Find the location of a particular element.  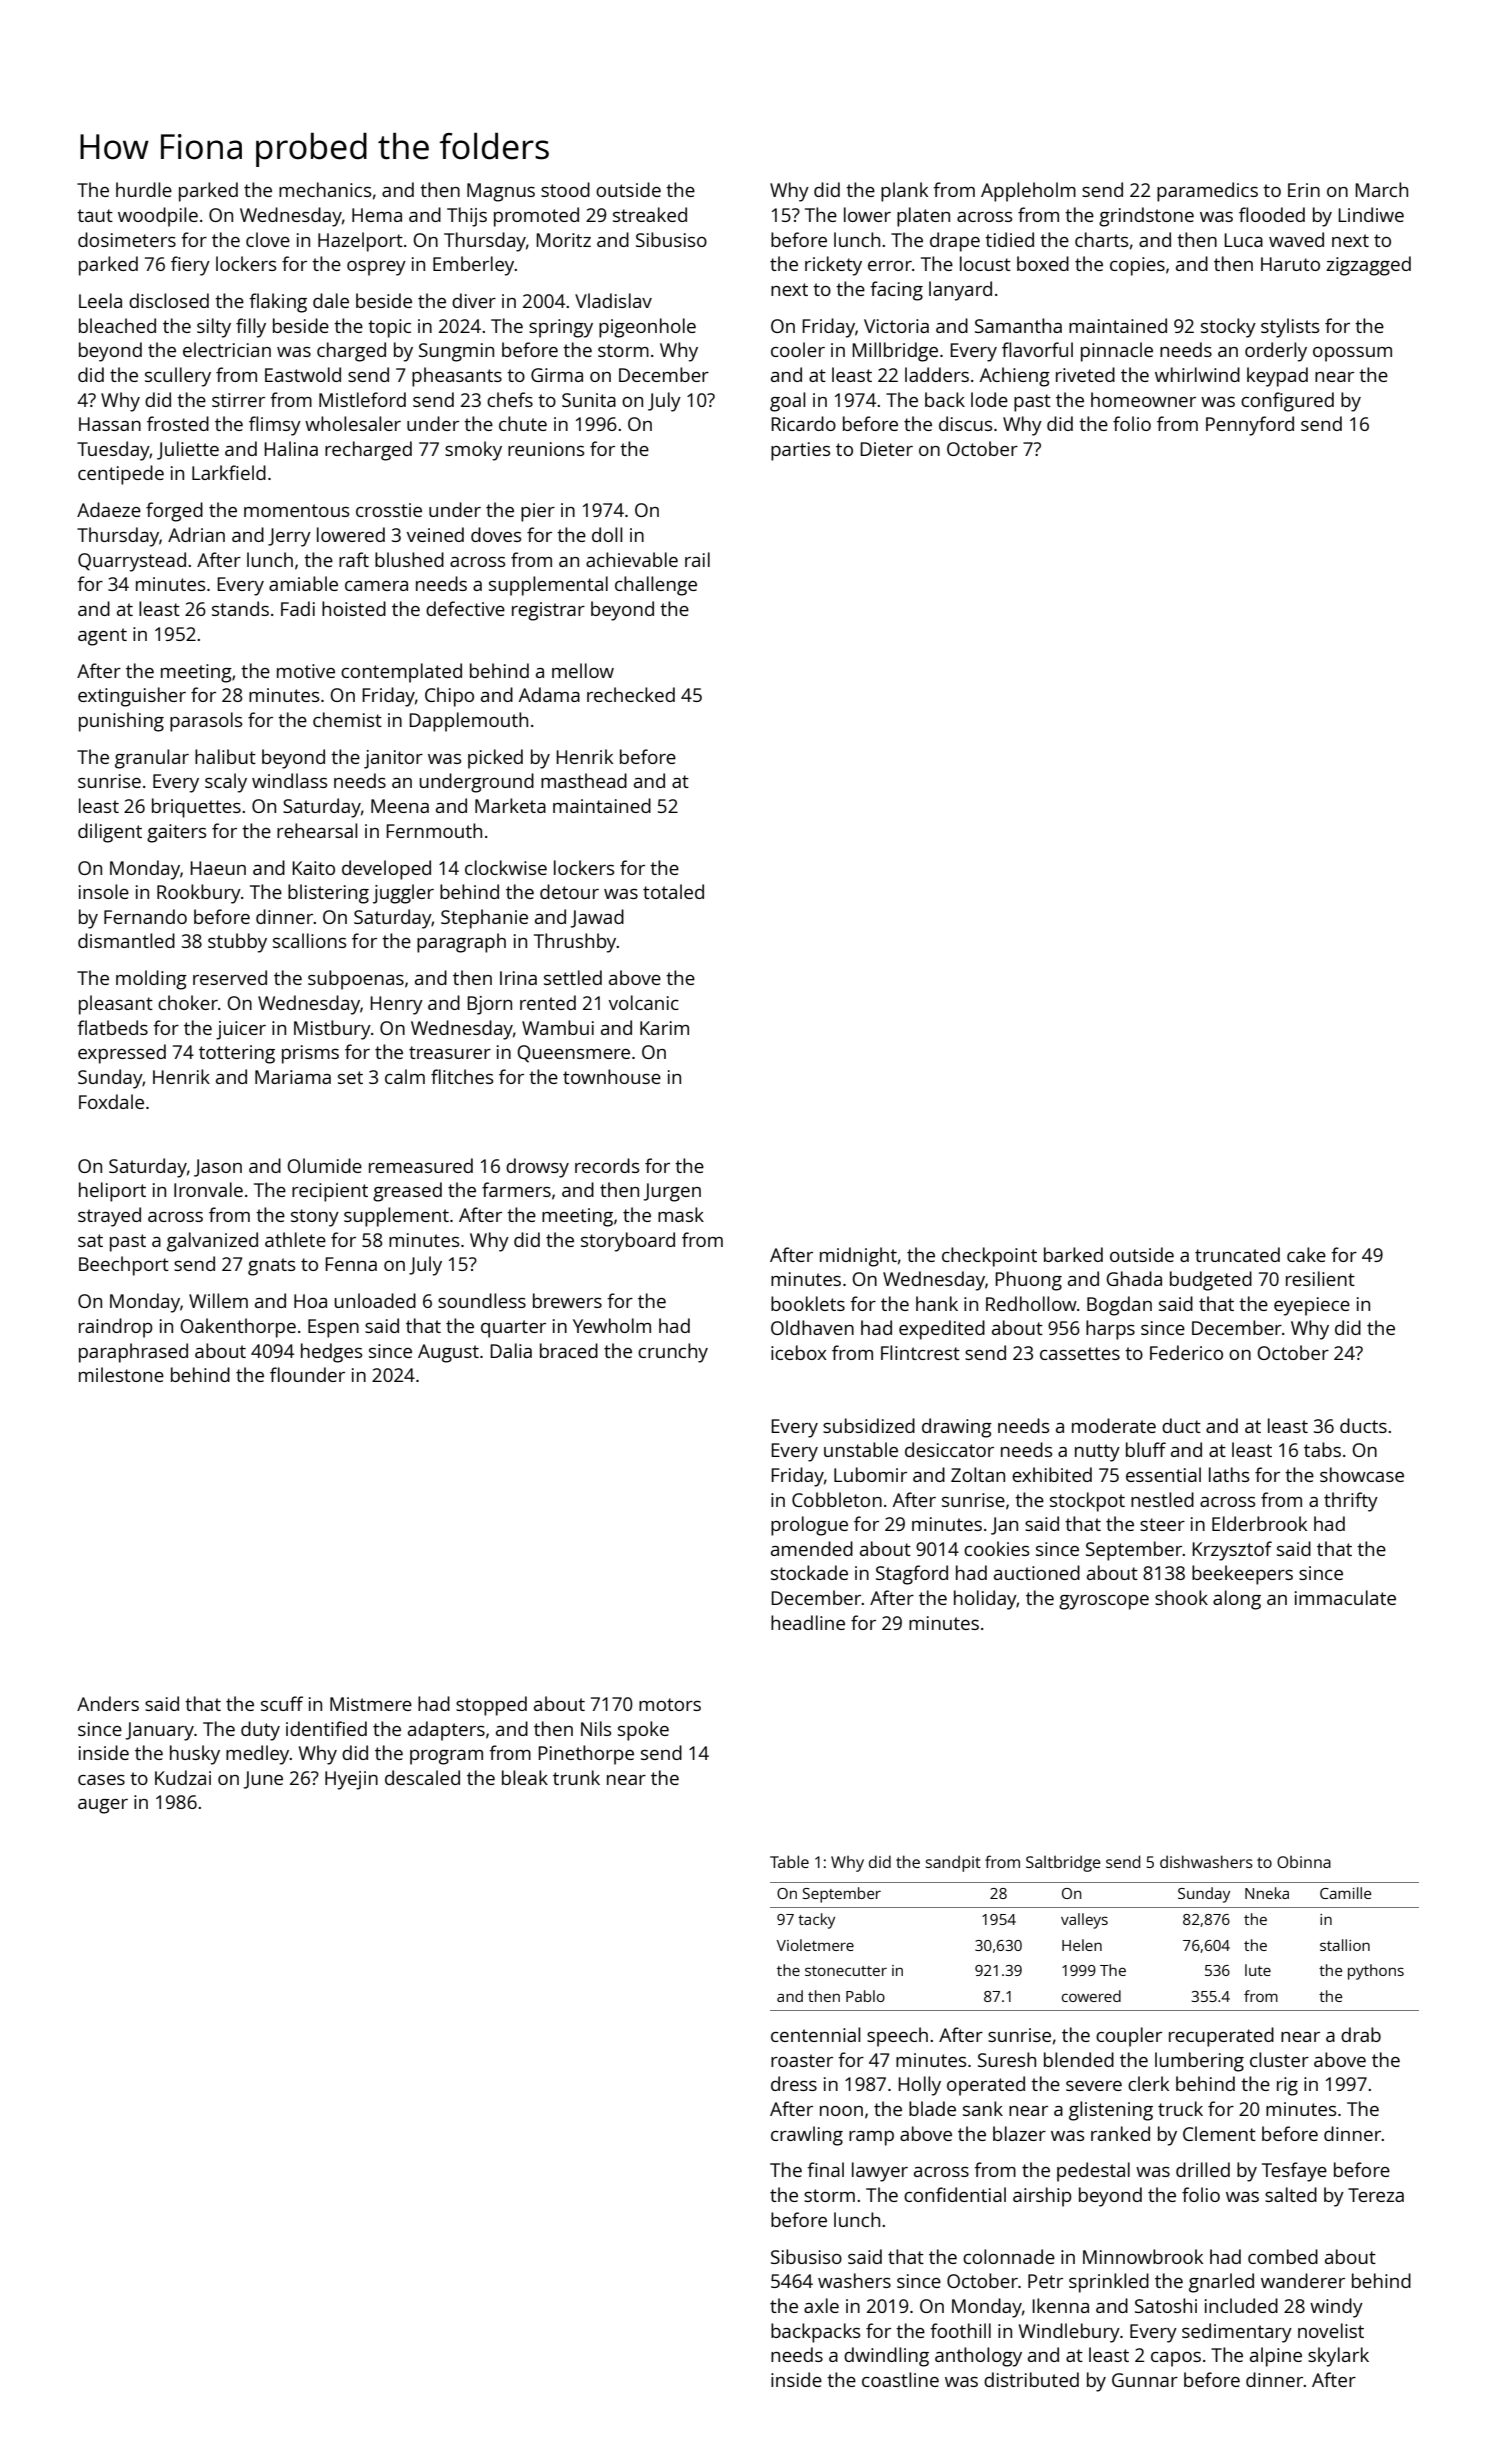

auger is located at coordinates (103, 1806).
